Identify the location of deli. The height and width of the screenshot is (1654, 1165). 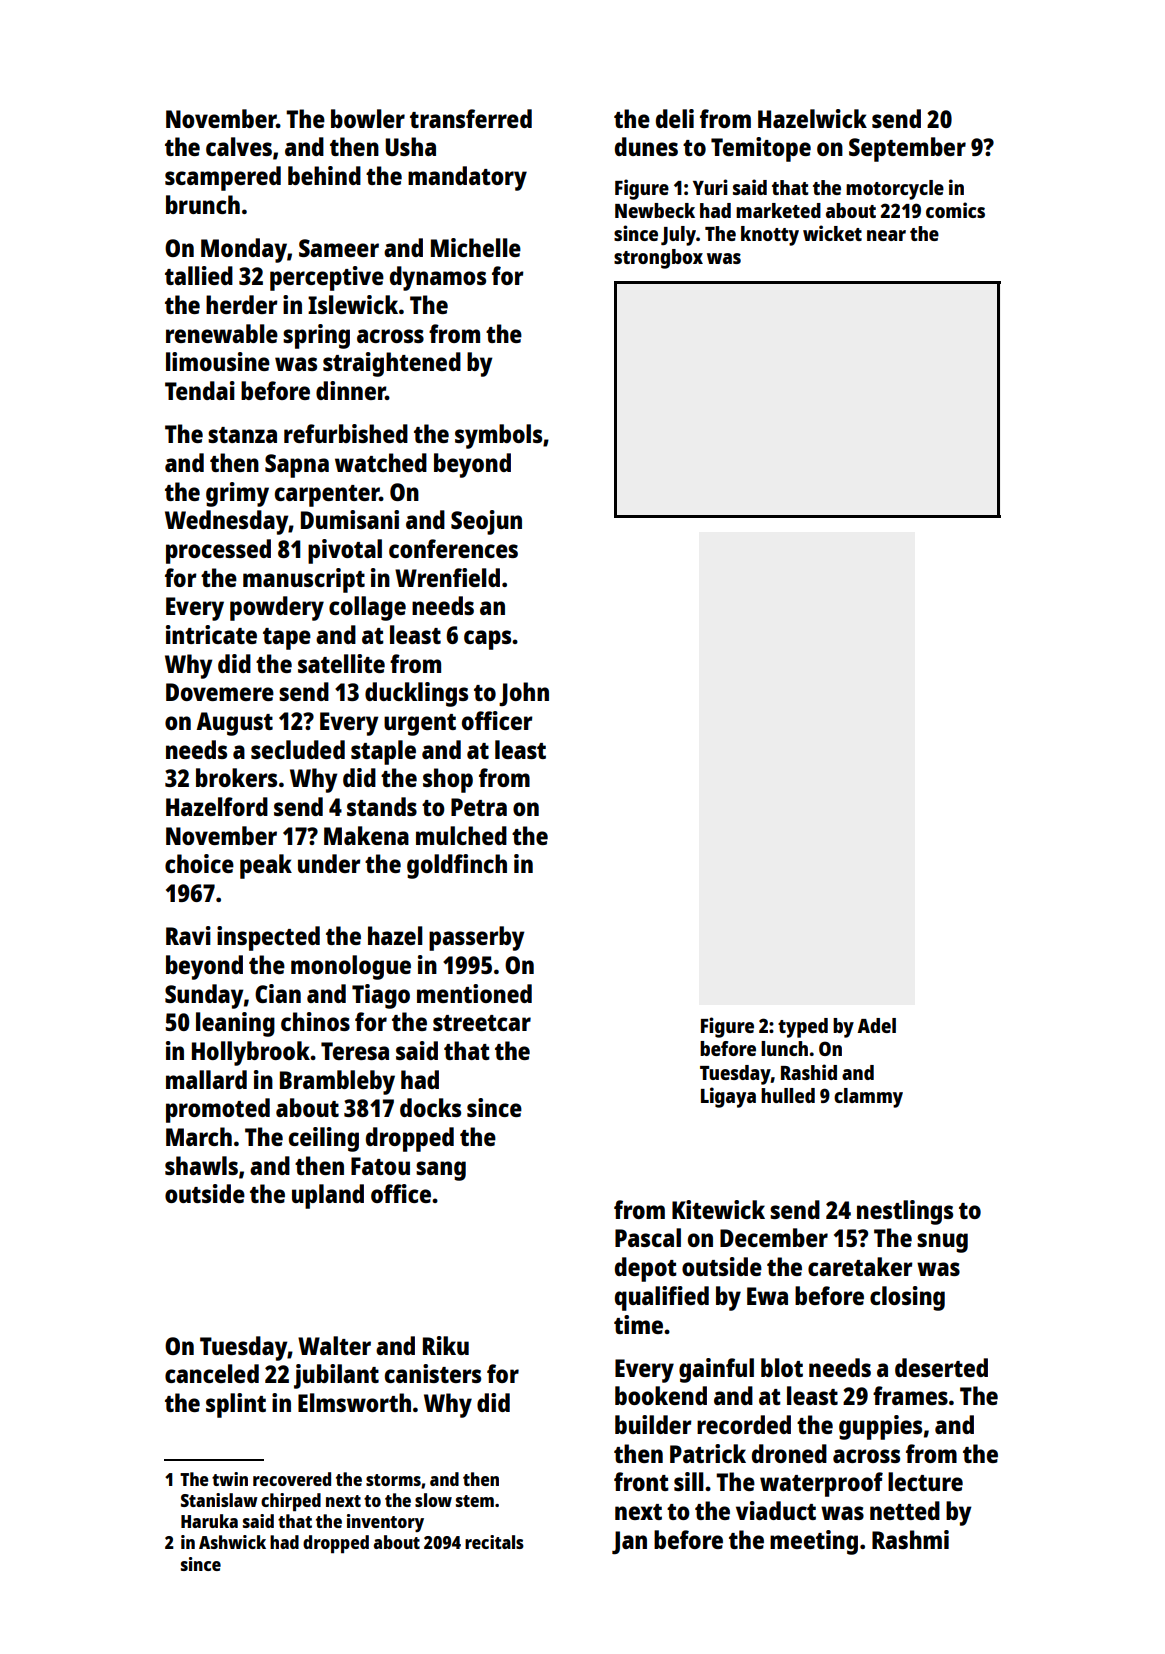
(675, 118).
